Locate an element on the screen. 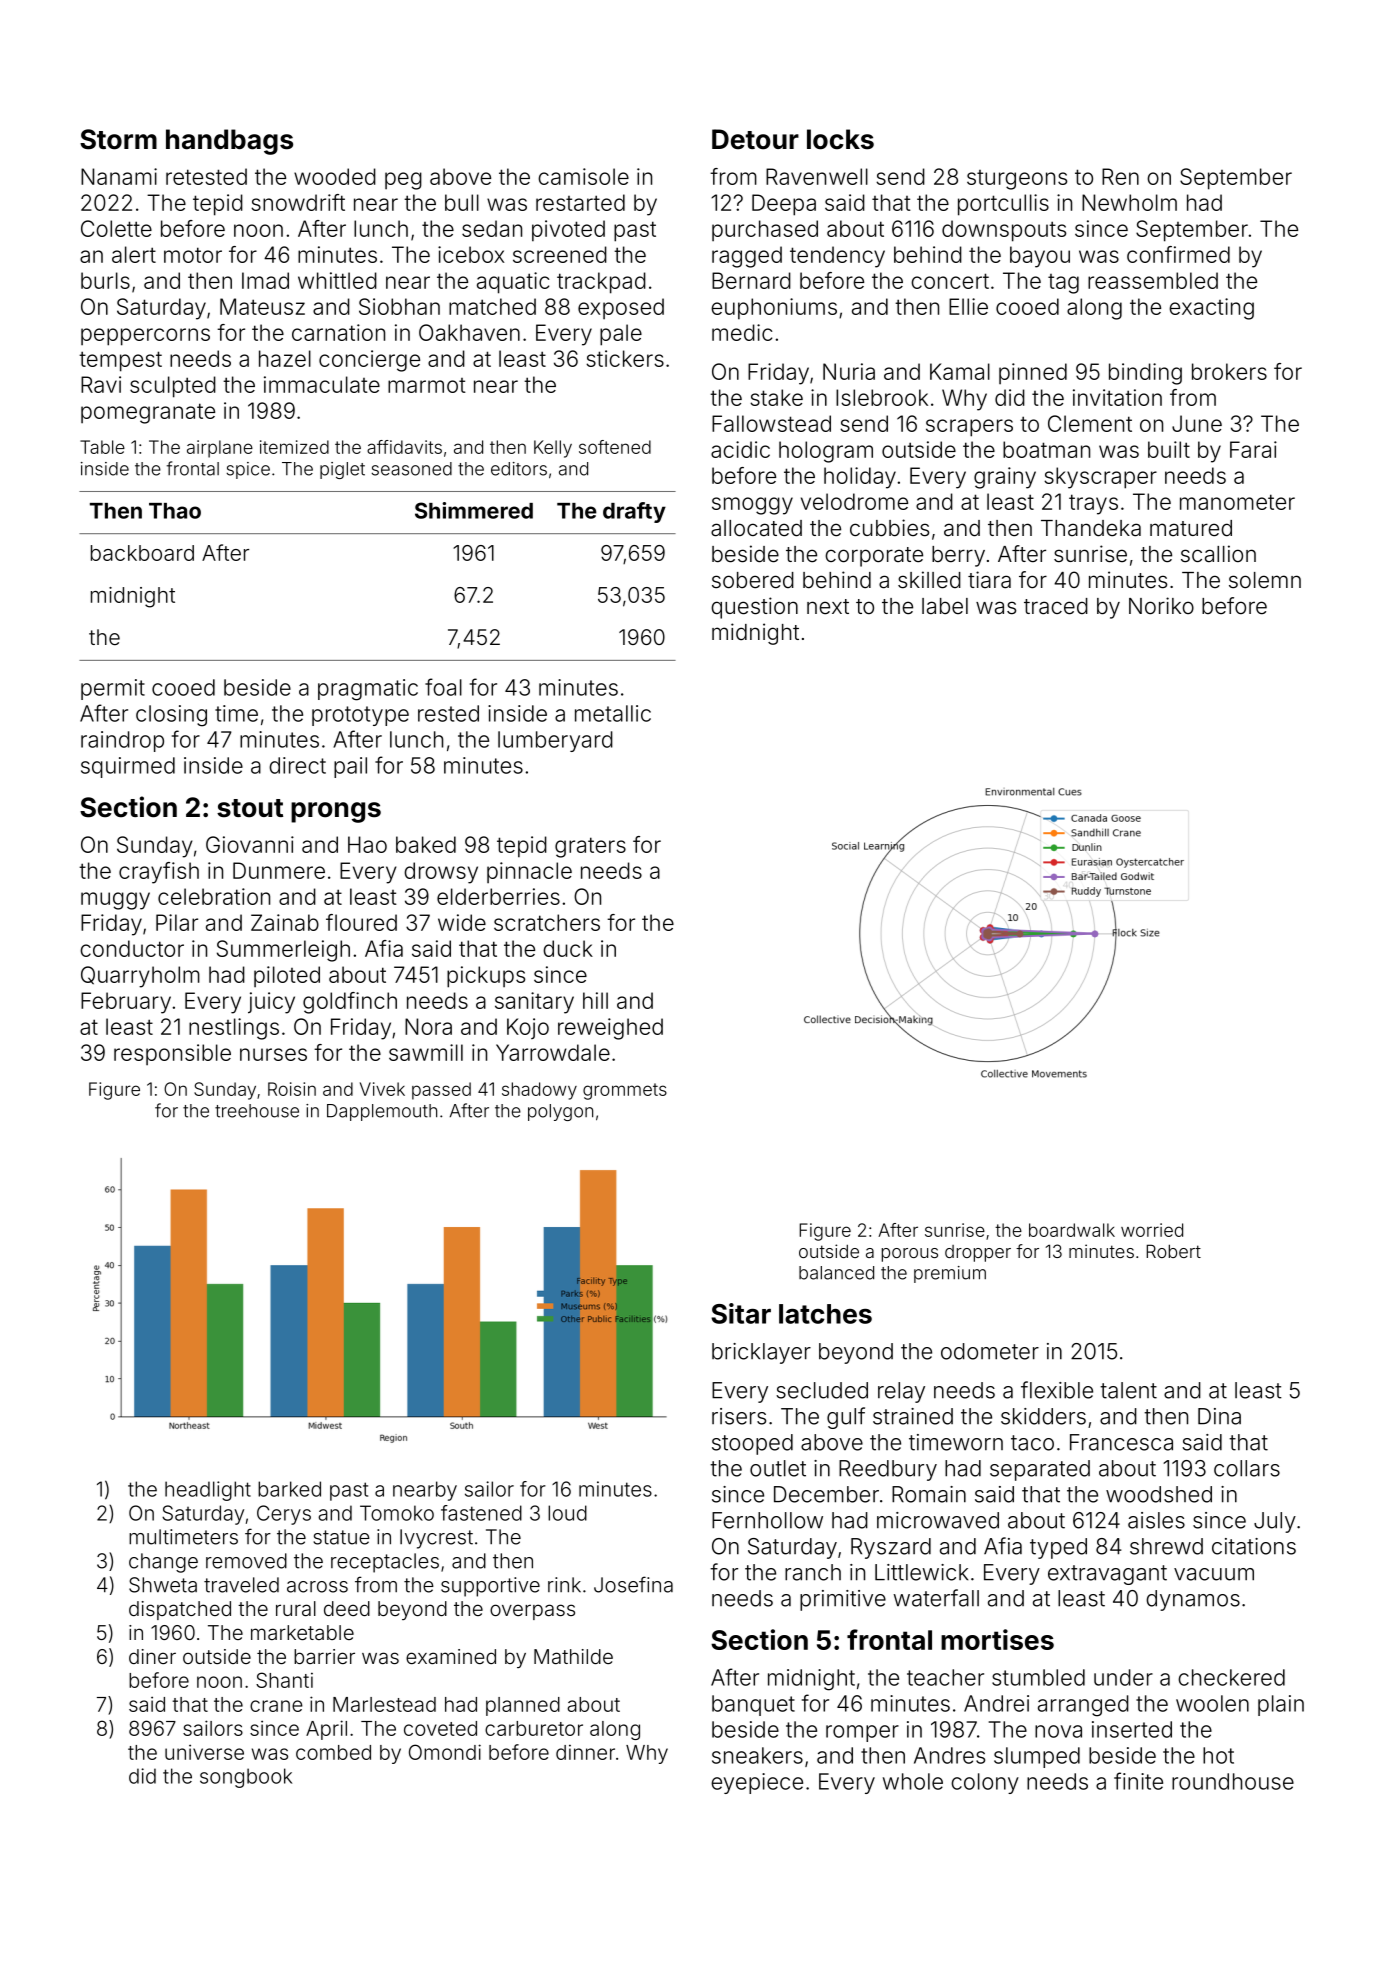 This screenshot has width=1386, height=1969. grommets is located at coordinates (625, 1091).
